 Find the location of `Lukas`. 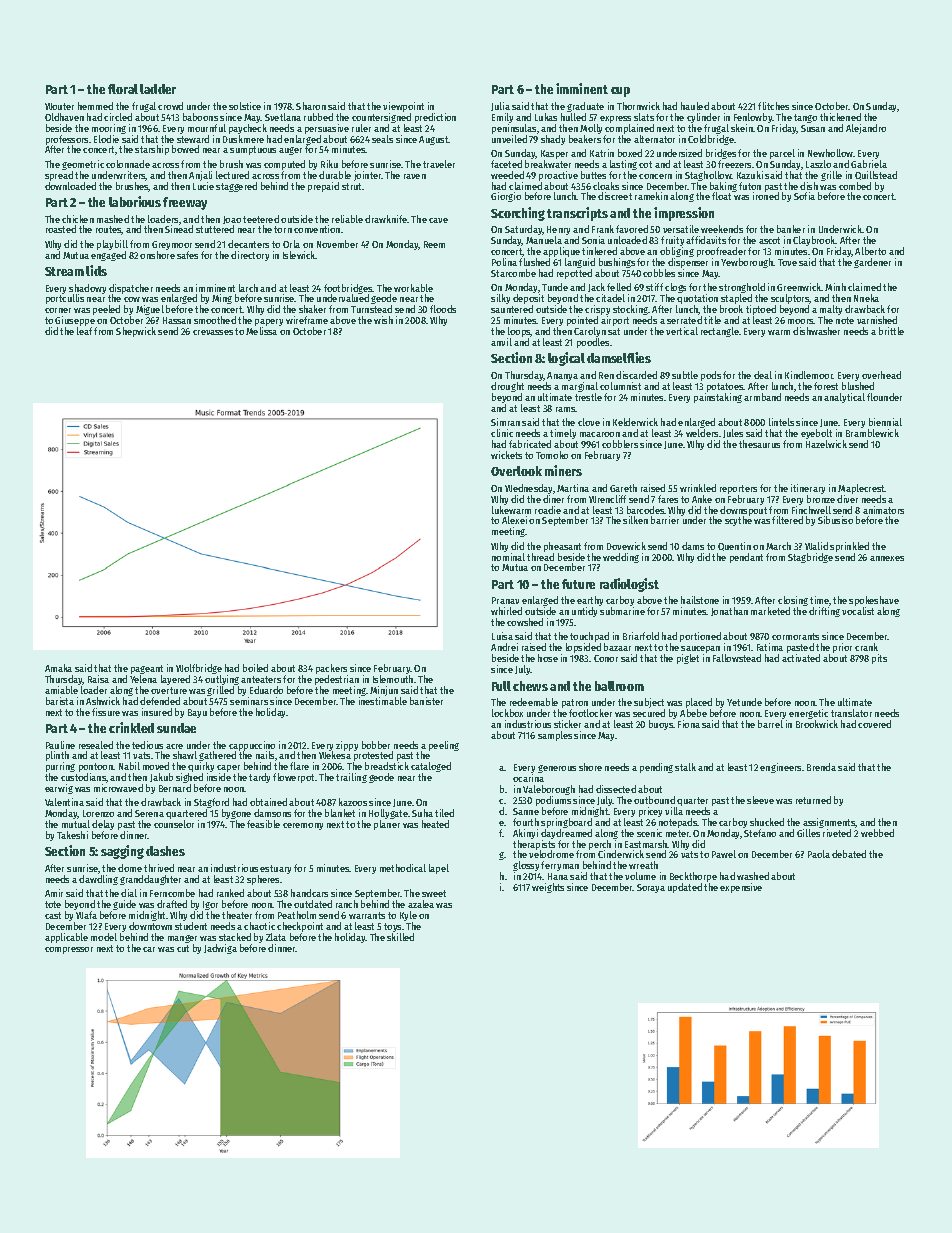

Lukas is located at coordinates (546, 117).
